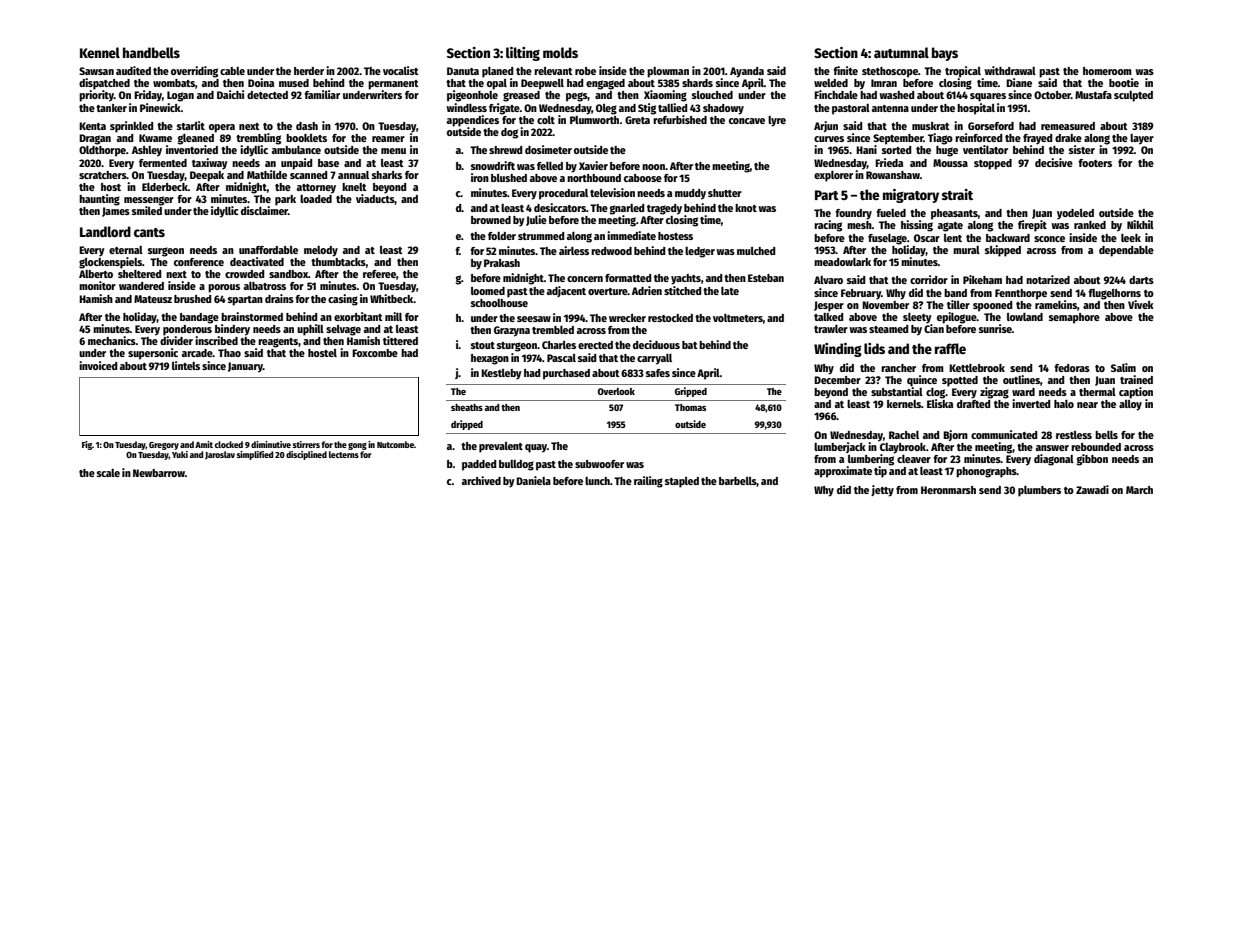 The image size is (1233, 952). Describe the element at coordinates (929, 279) in the screenshot. I see `corridor` at that location.
